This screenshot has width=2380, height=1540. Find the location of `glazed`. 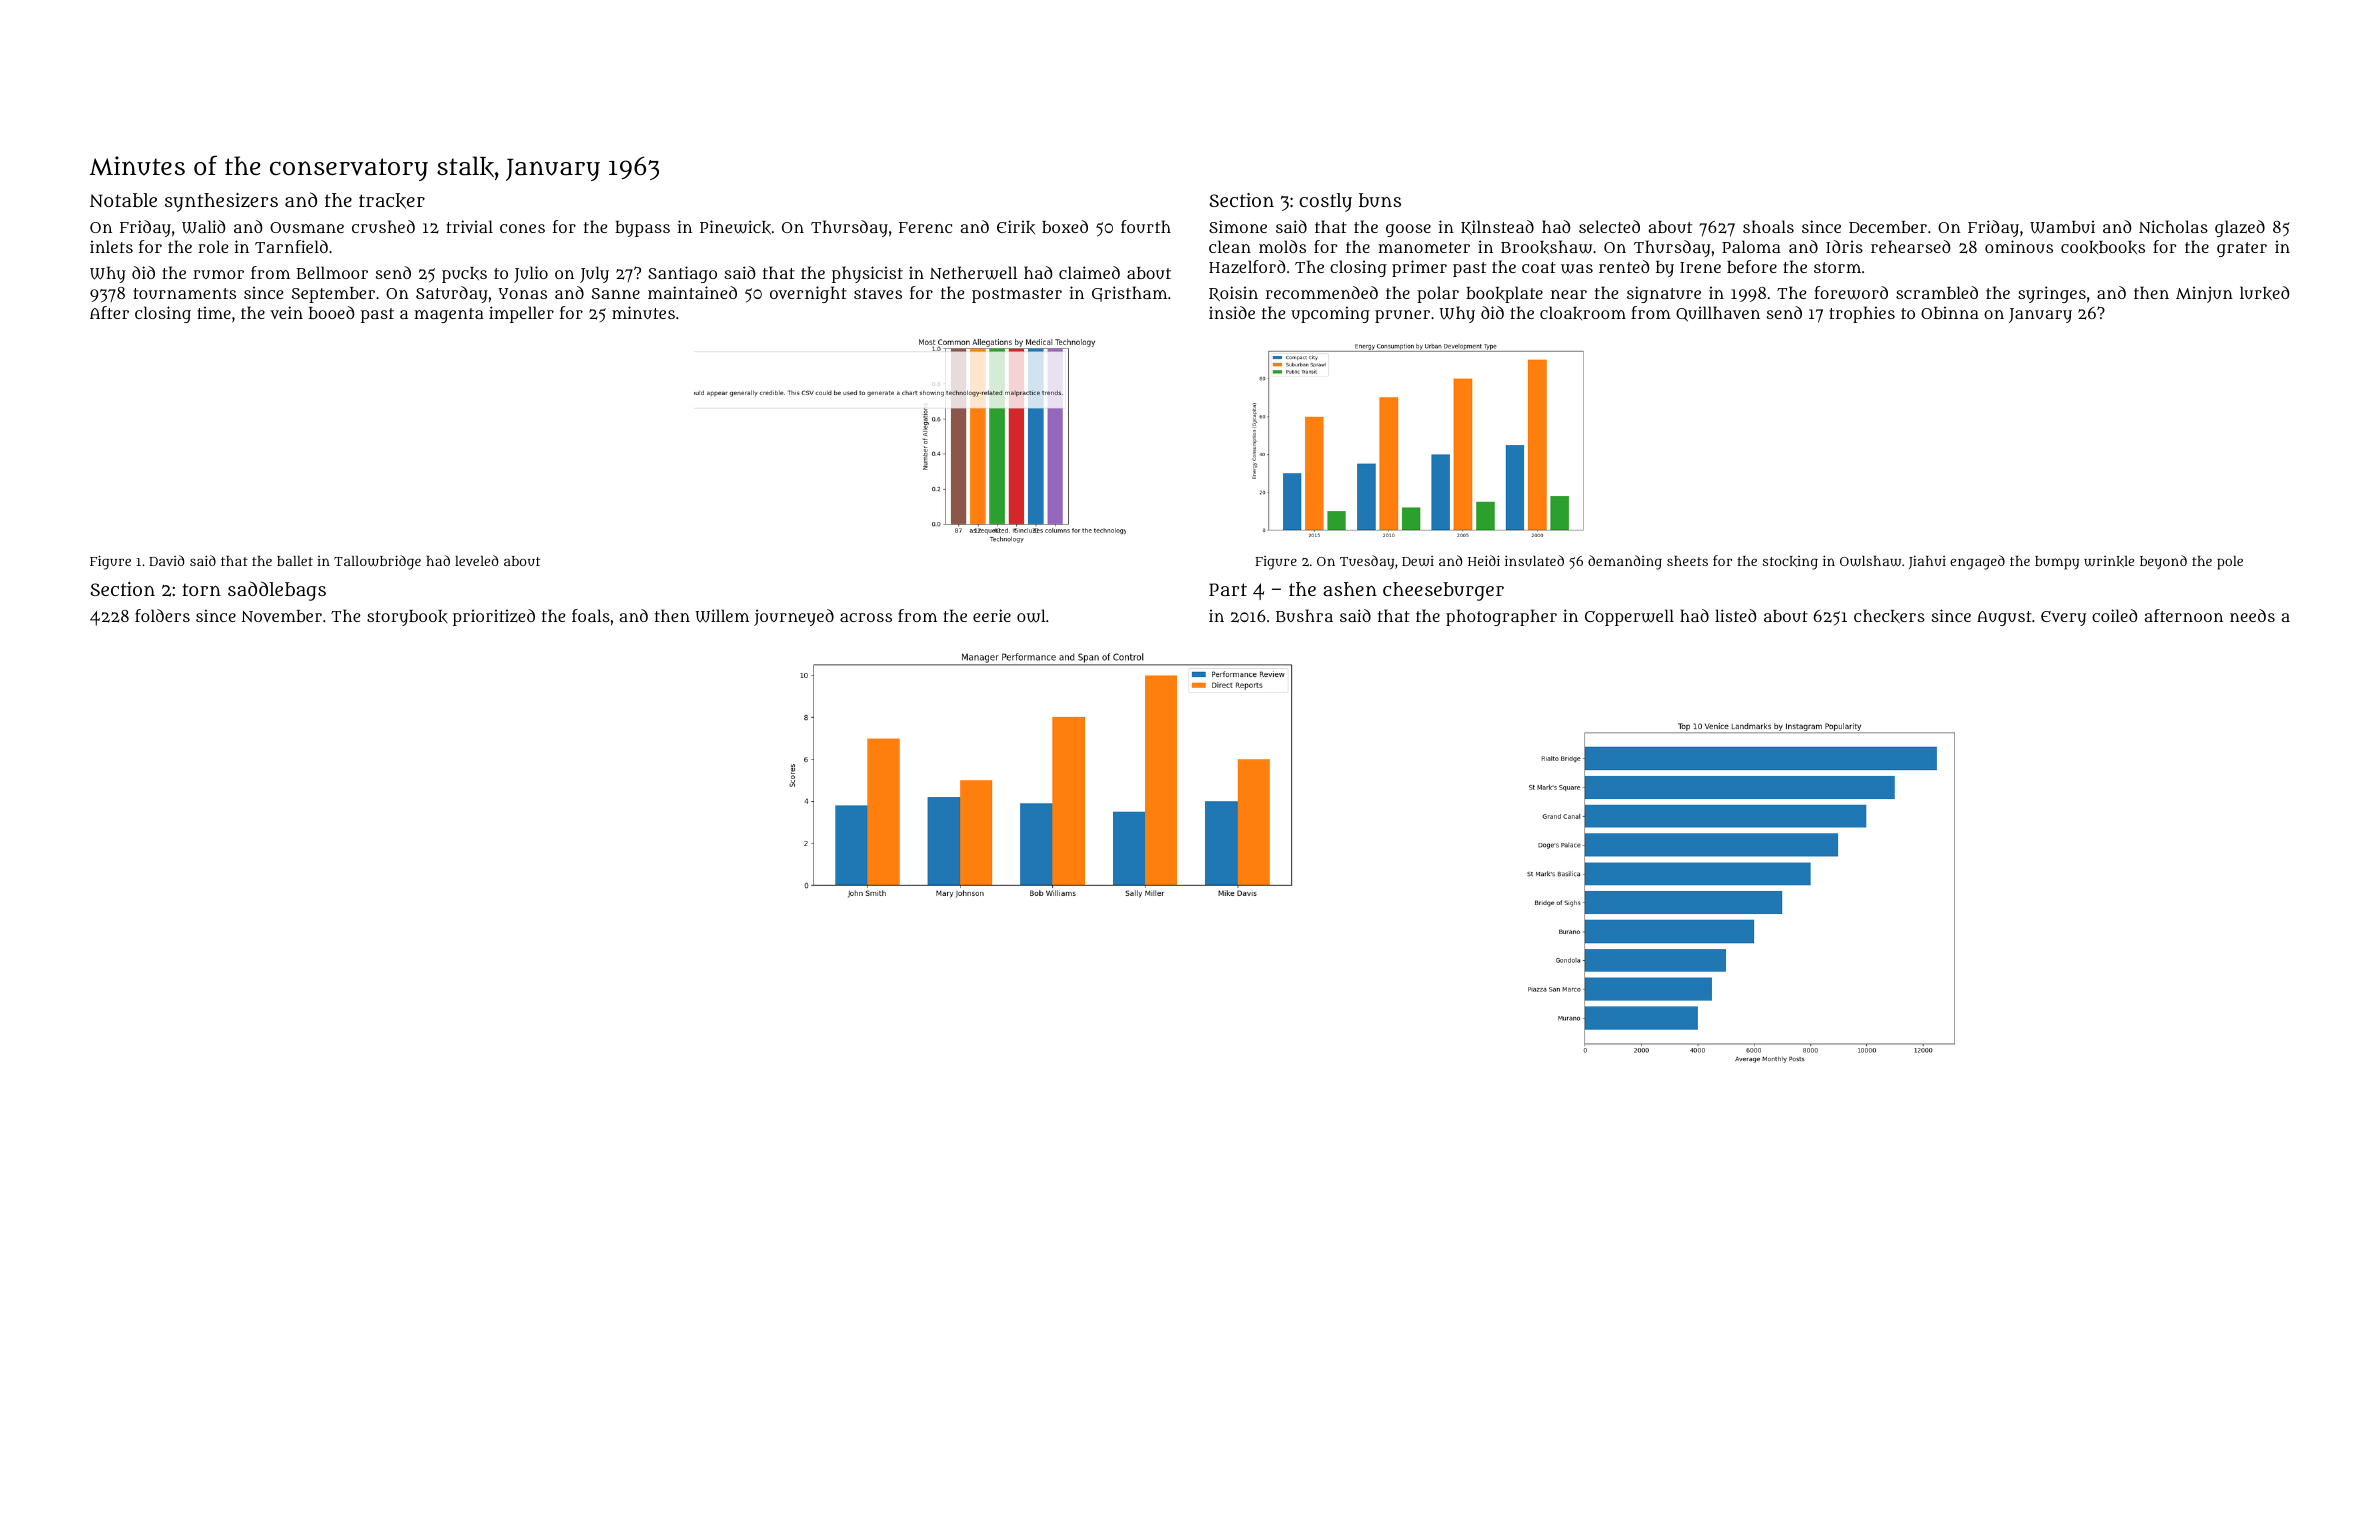

glazed is located at coordinates (2240, 228).
